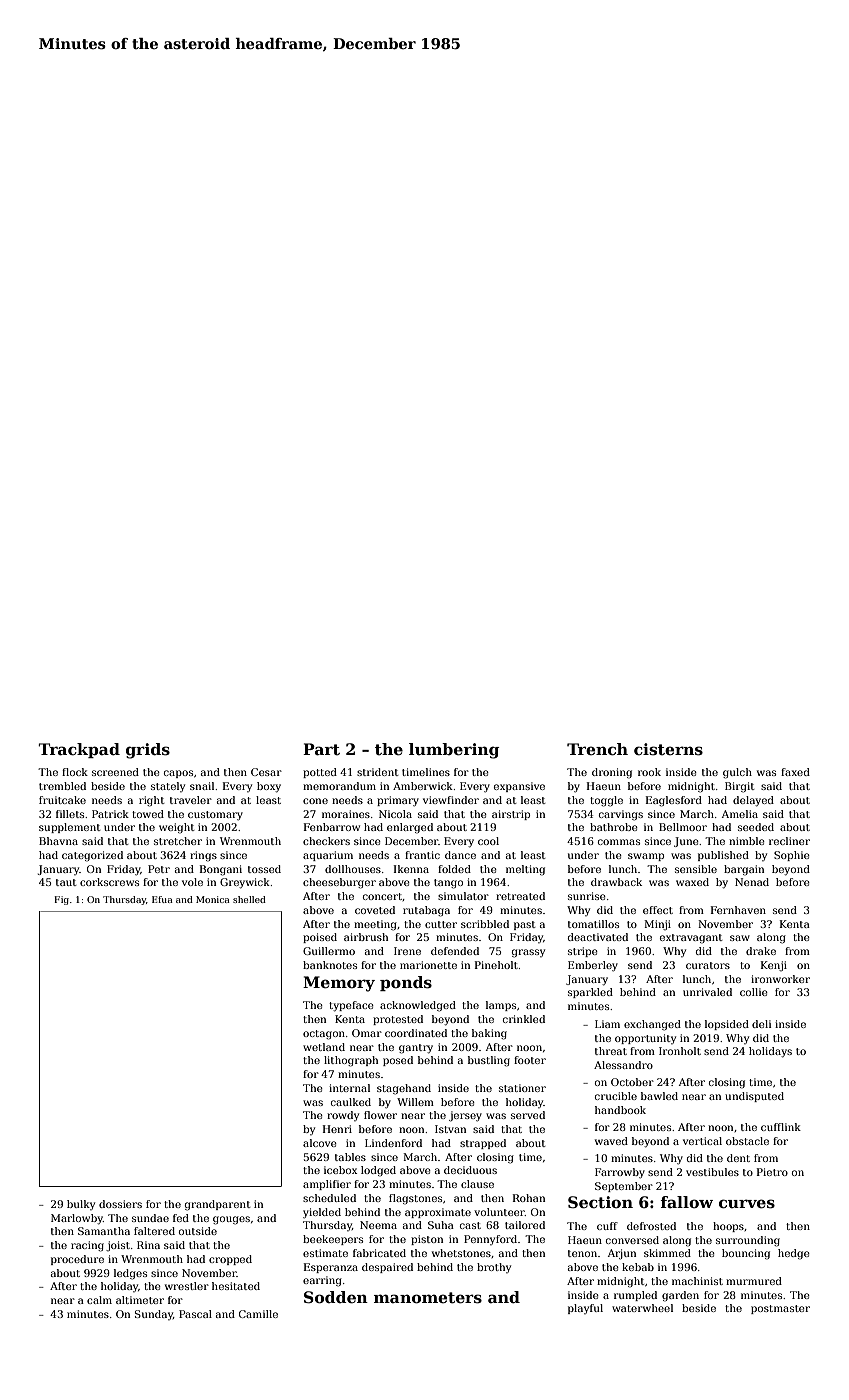 This document has height=1400, width=849. I want to click on deactivated, so click(598, 937).
